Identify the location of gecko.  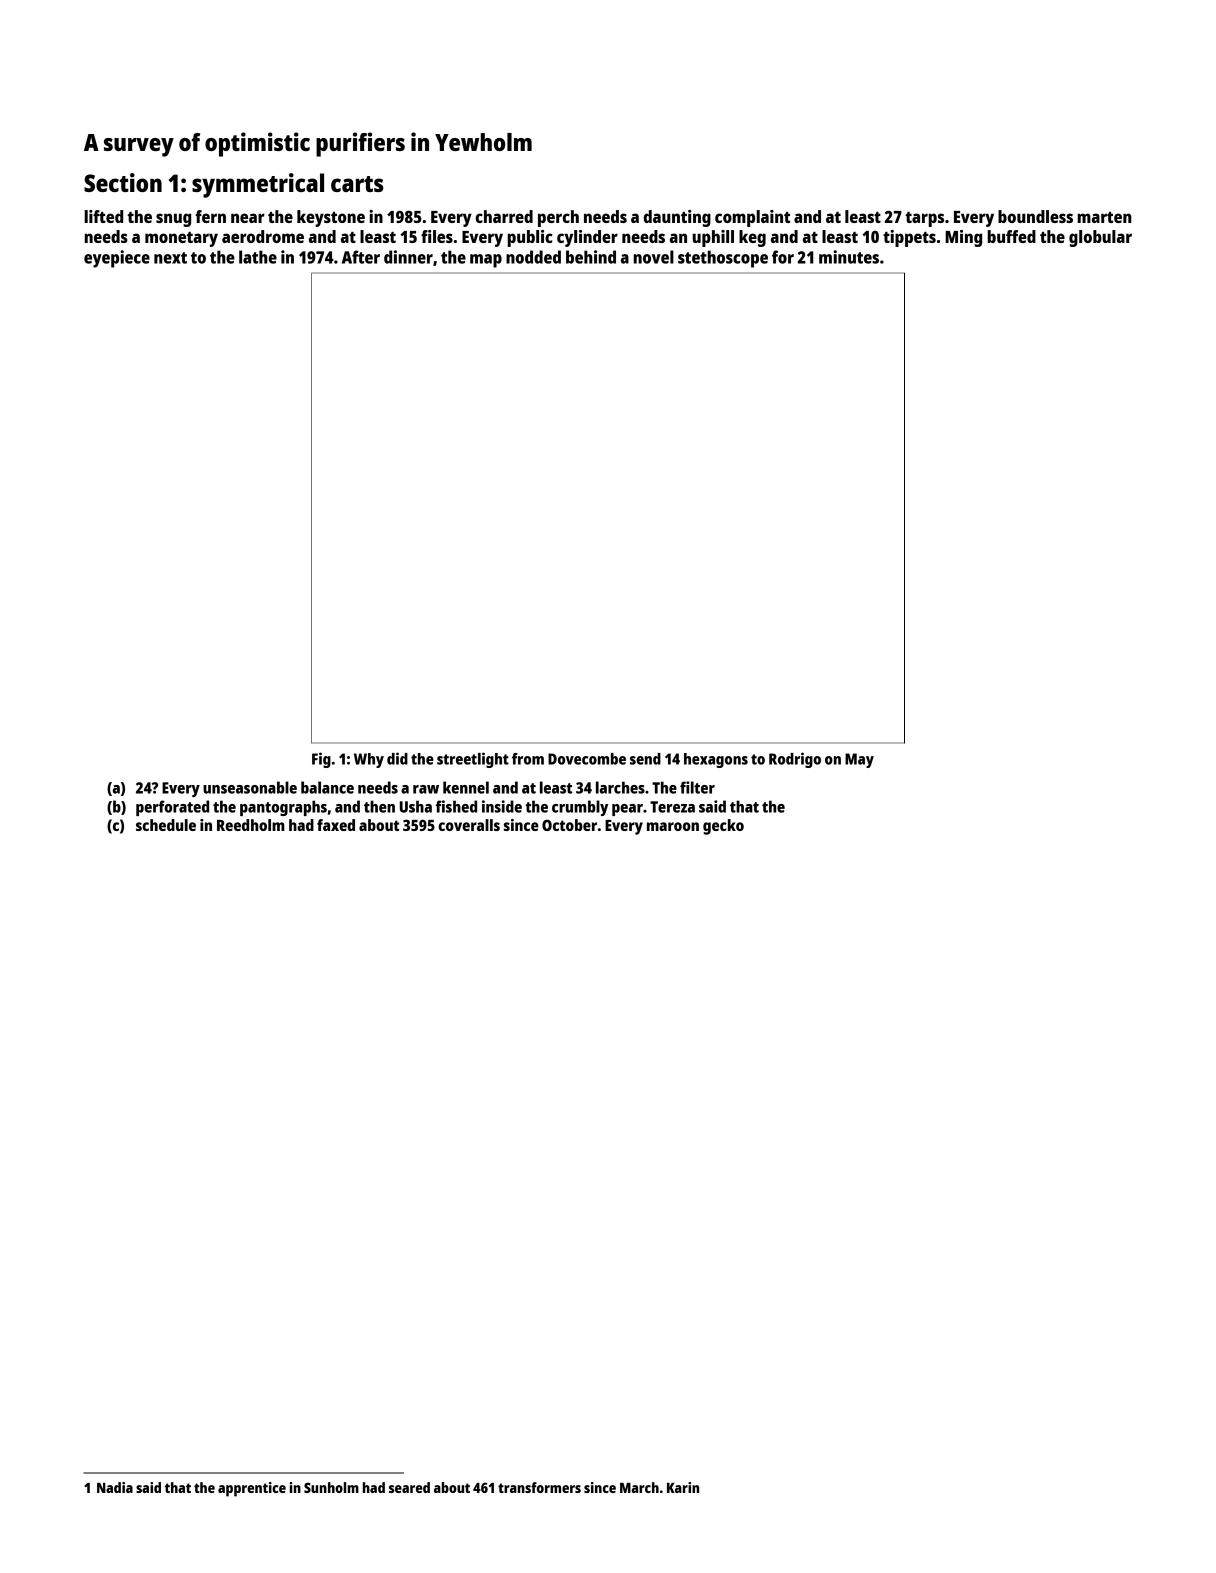
(723, 827).
